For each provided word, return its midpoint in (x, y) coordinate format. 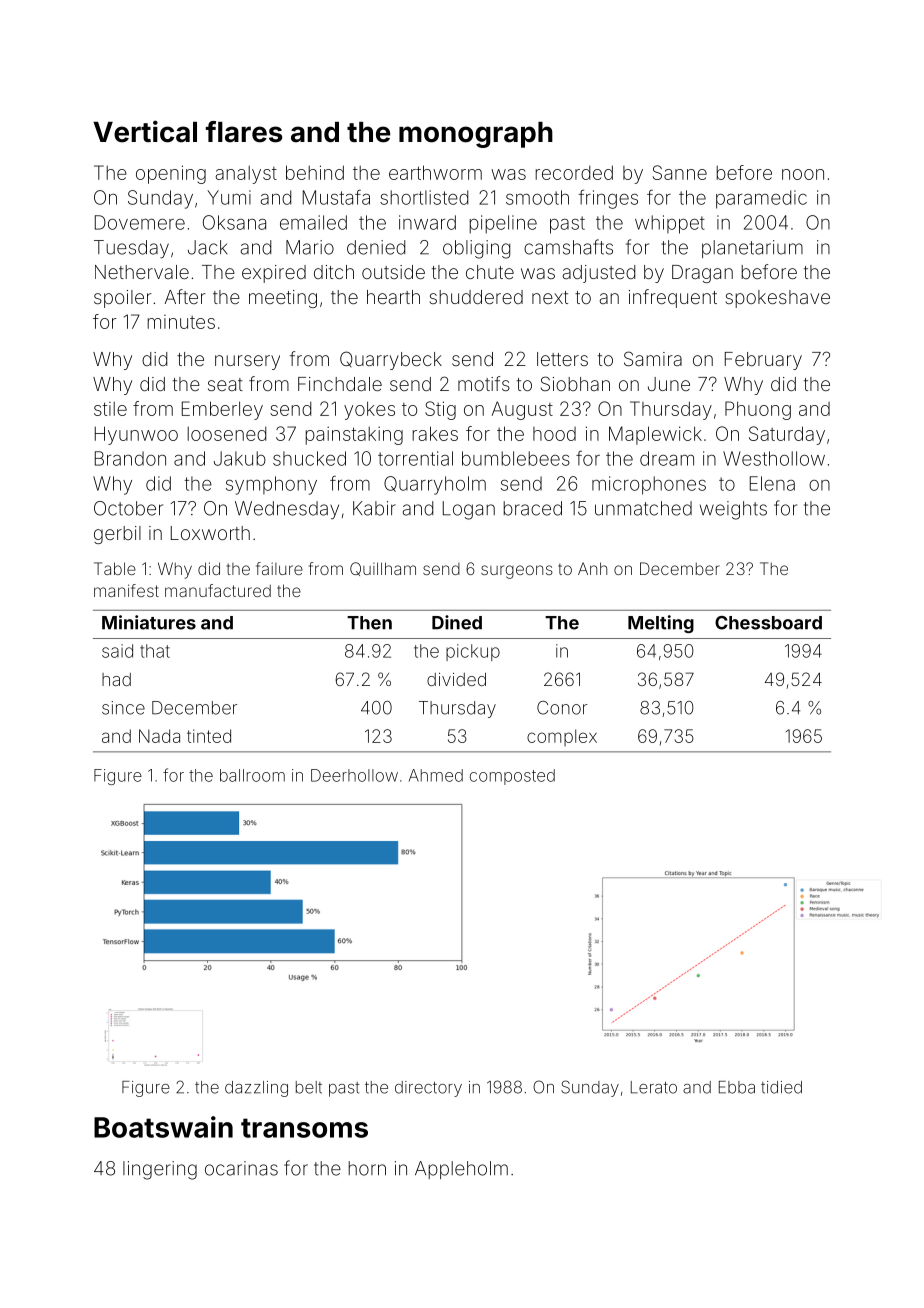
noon (803, 174)
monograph (476, 135)
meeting (283, 299)
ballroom (252, 775)
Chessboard (768, 623)
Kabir (374, 508)
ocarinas (241, 1168)
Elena (772, 483)
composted (512, 777)
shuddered (476, 297)
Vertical (145, 131)
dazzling (256, 1089)
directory (428, 1089)
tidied (781, 1087)
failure (279, 568)
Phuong (758, 410)
